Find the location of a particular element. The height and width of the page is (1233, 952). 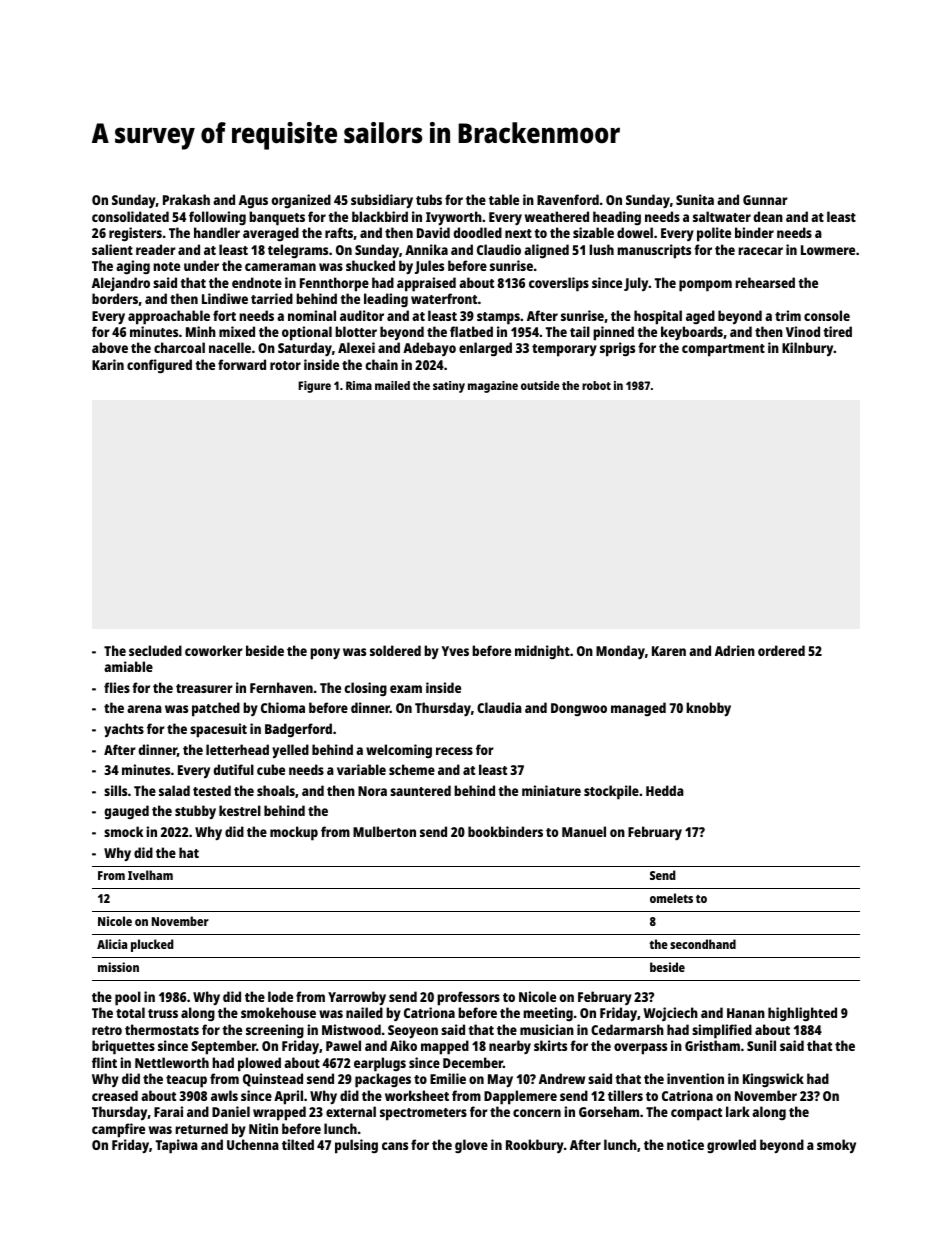

soldered is located at coordinates (395, 650).
